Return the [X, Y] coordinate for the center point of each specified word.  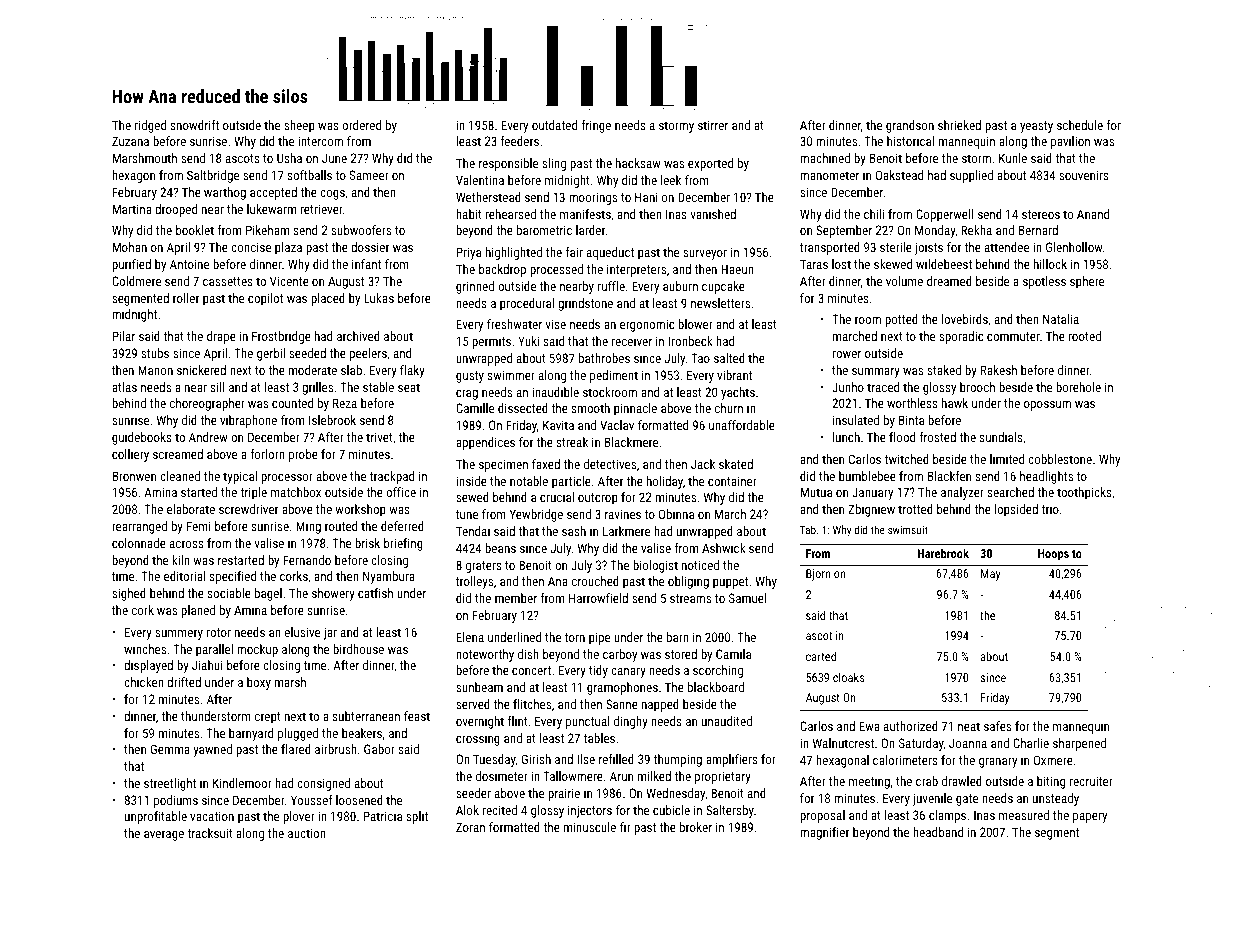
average [164, 836]
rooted [1085, 336]
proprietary [723, 777]
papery [1090, 818]
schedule [1080, 125]
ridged [150, 126]
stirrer [713, 125]
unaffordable [742, 425]
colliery [130, 455]
